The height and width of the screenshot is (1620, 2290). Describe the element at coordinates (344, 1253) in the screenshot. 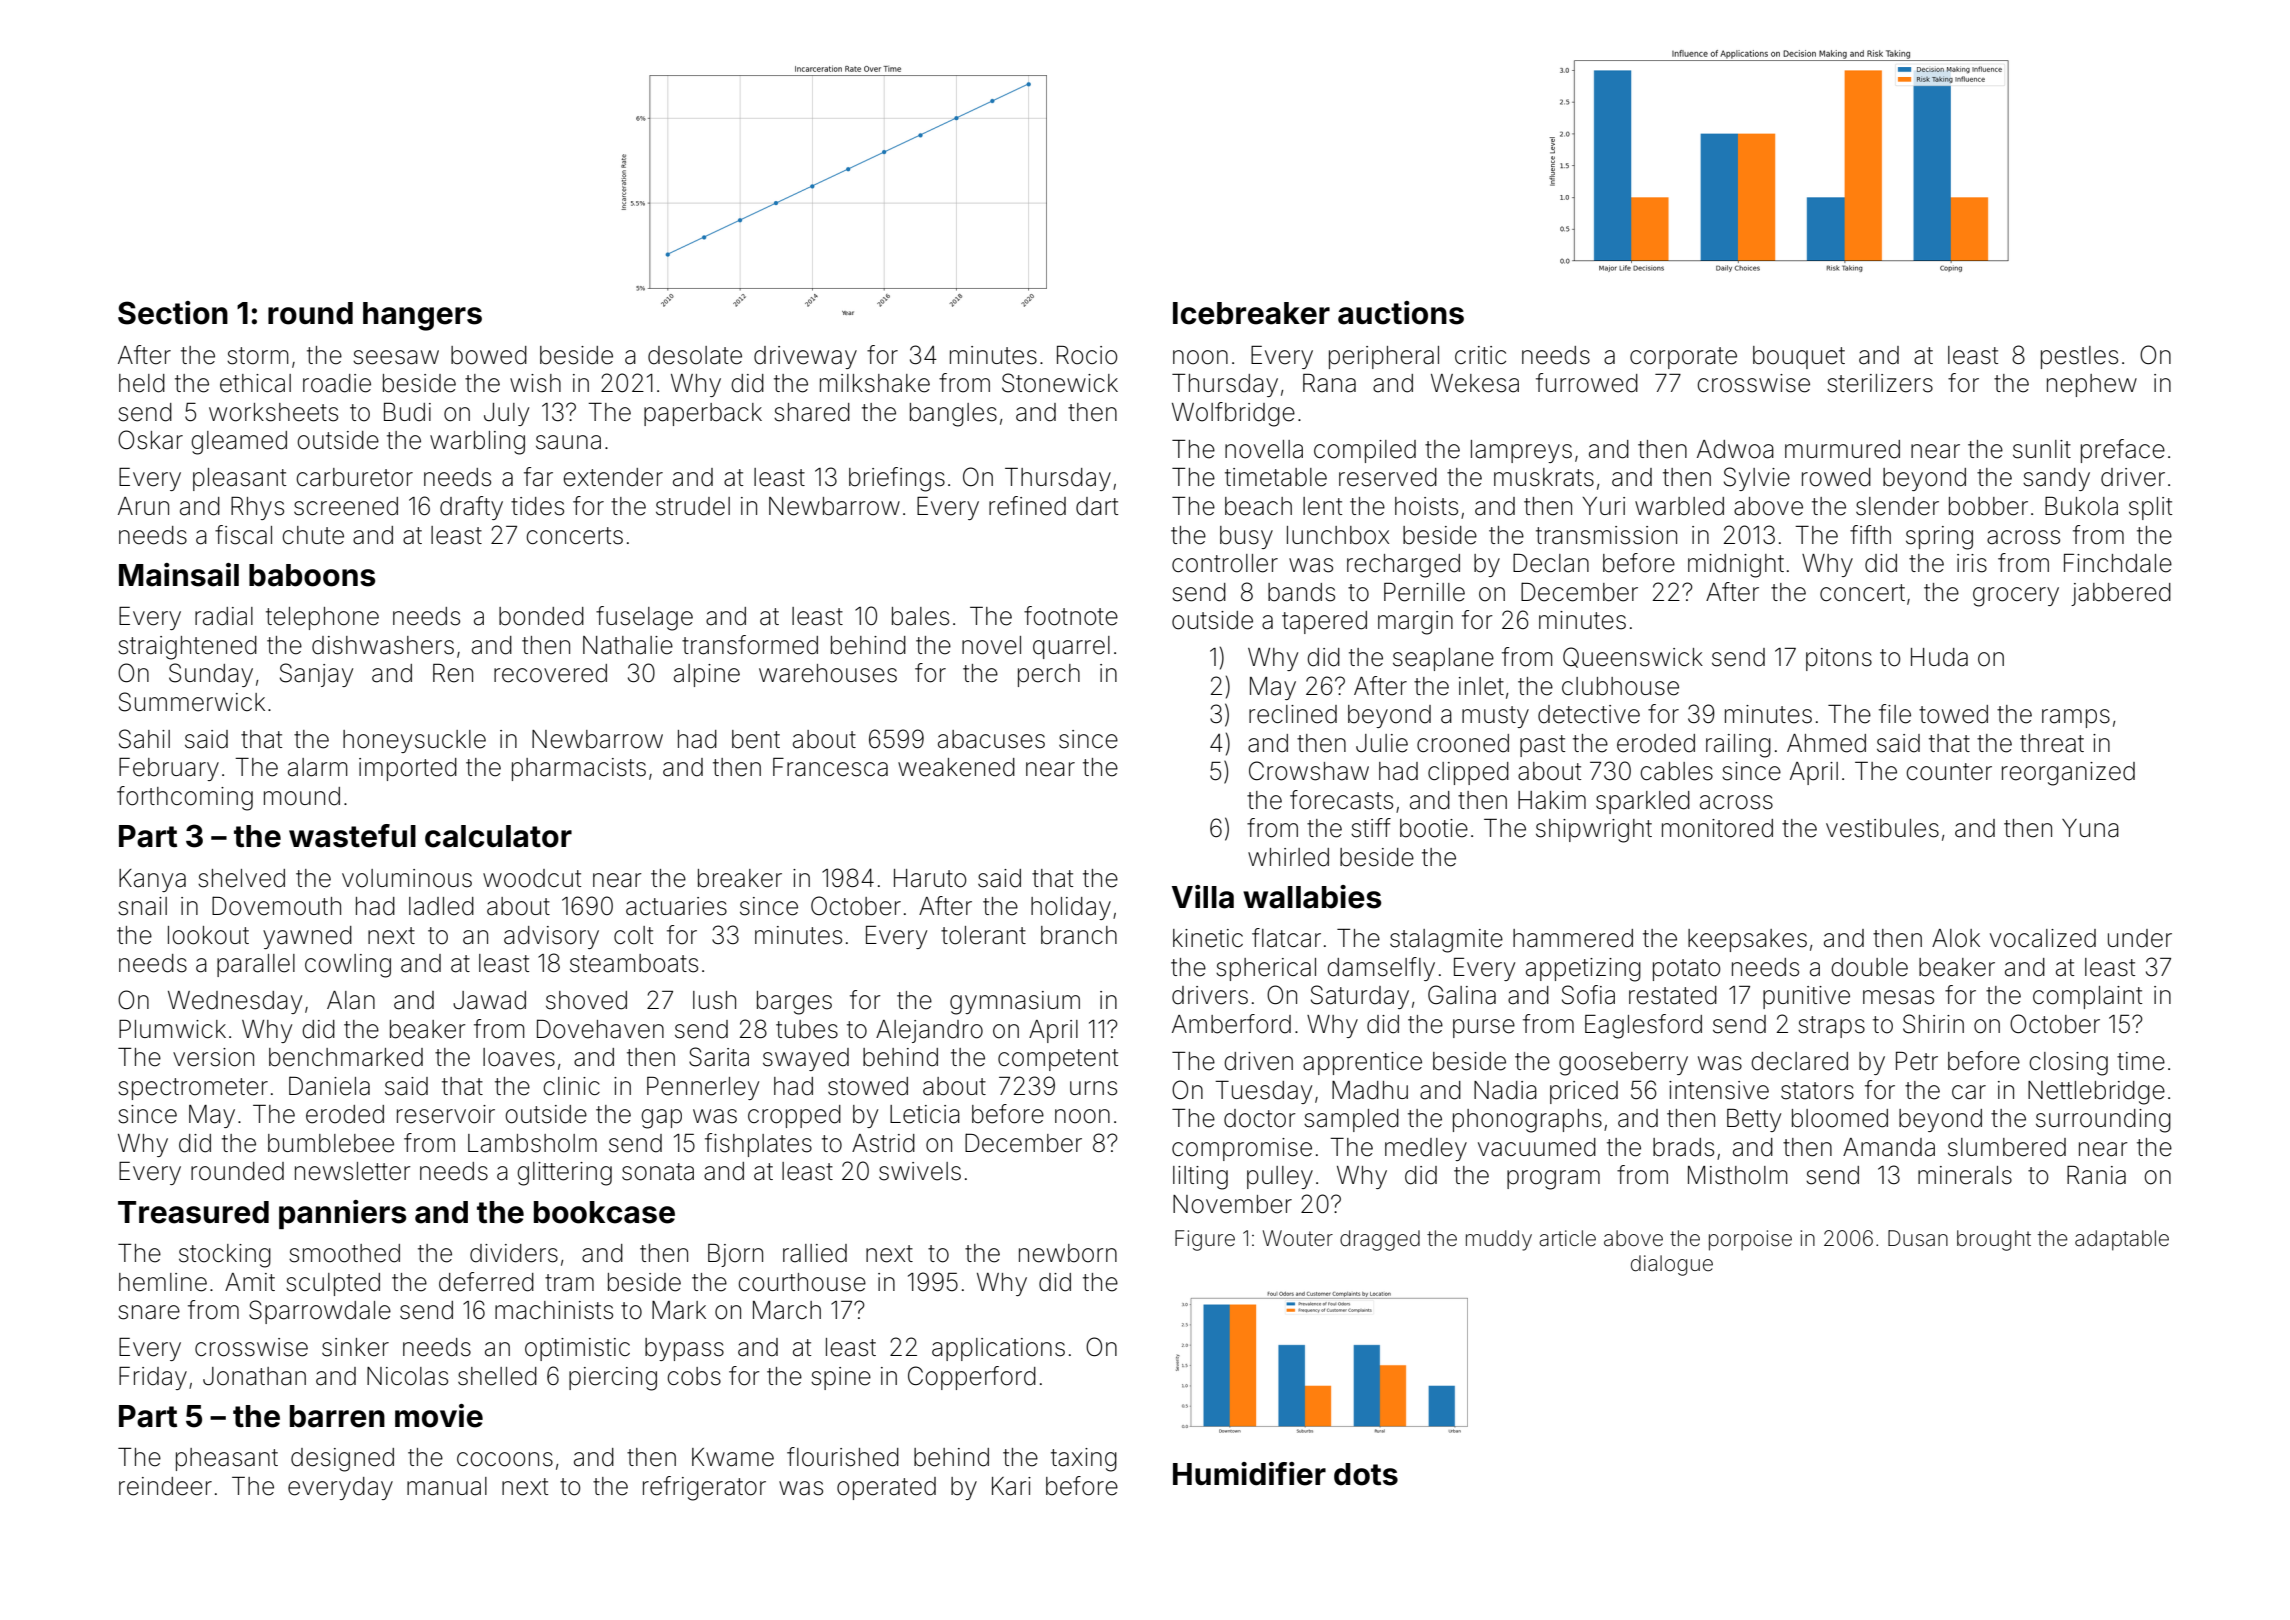

I see `smoothed` at that location.
